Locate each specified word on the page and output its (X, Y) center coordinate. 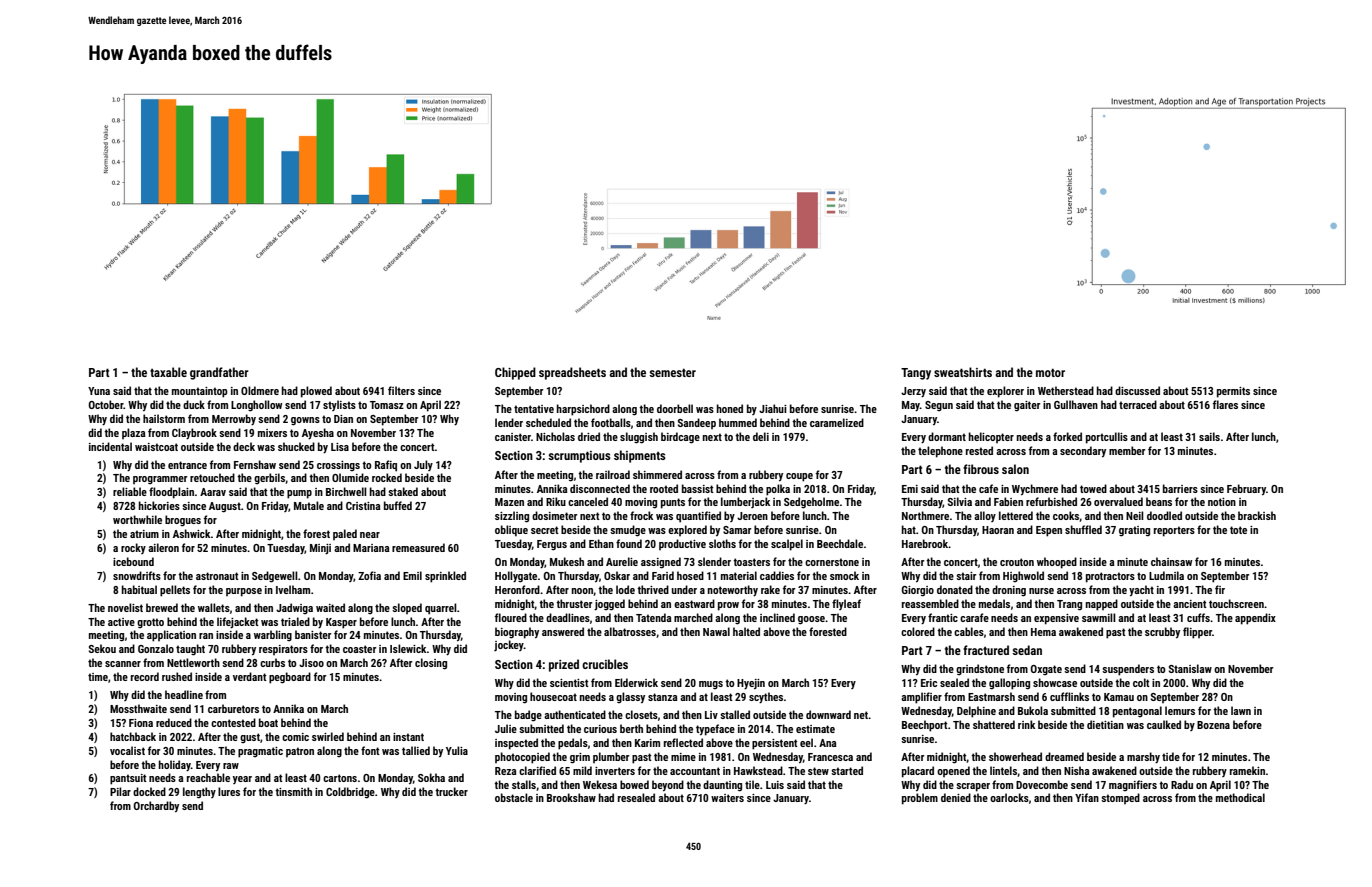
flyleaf (846, 604)
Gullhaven (1076, 404)
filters (401, 390)
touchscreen (1236, 603)
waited (330, 607)
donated (955, 589)
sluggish (639, 438)
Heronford (517, 589)
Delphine (976, 712)
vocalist (127, 750)
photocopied (522, 758)
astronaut (217, 576)
